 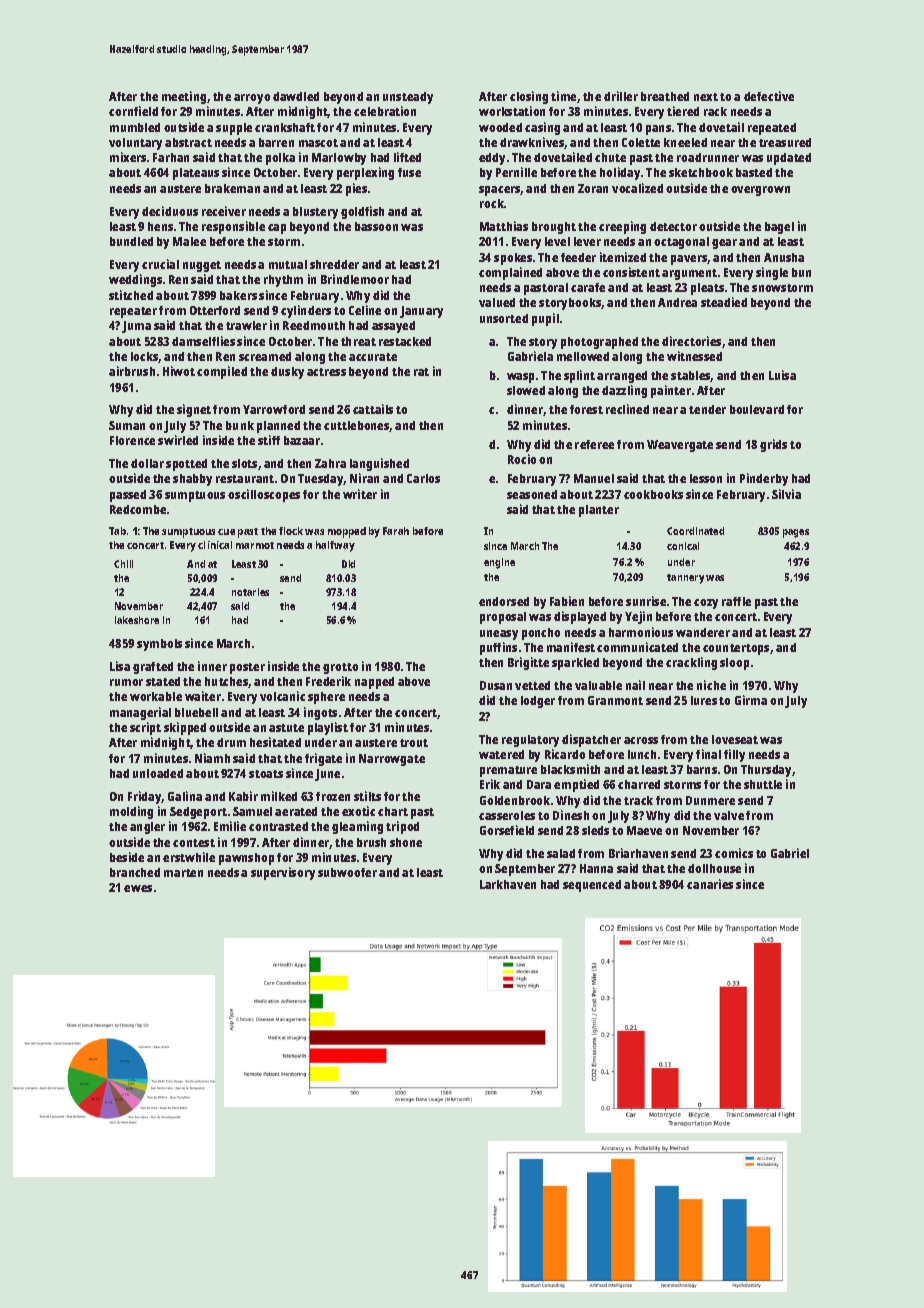 I want to click on bundled, so click(x=131, y=241).
